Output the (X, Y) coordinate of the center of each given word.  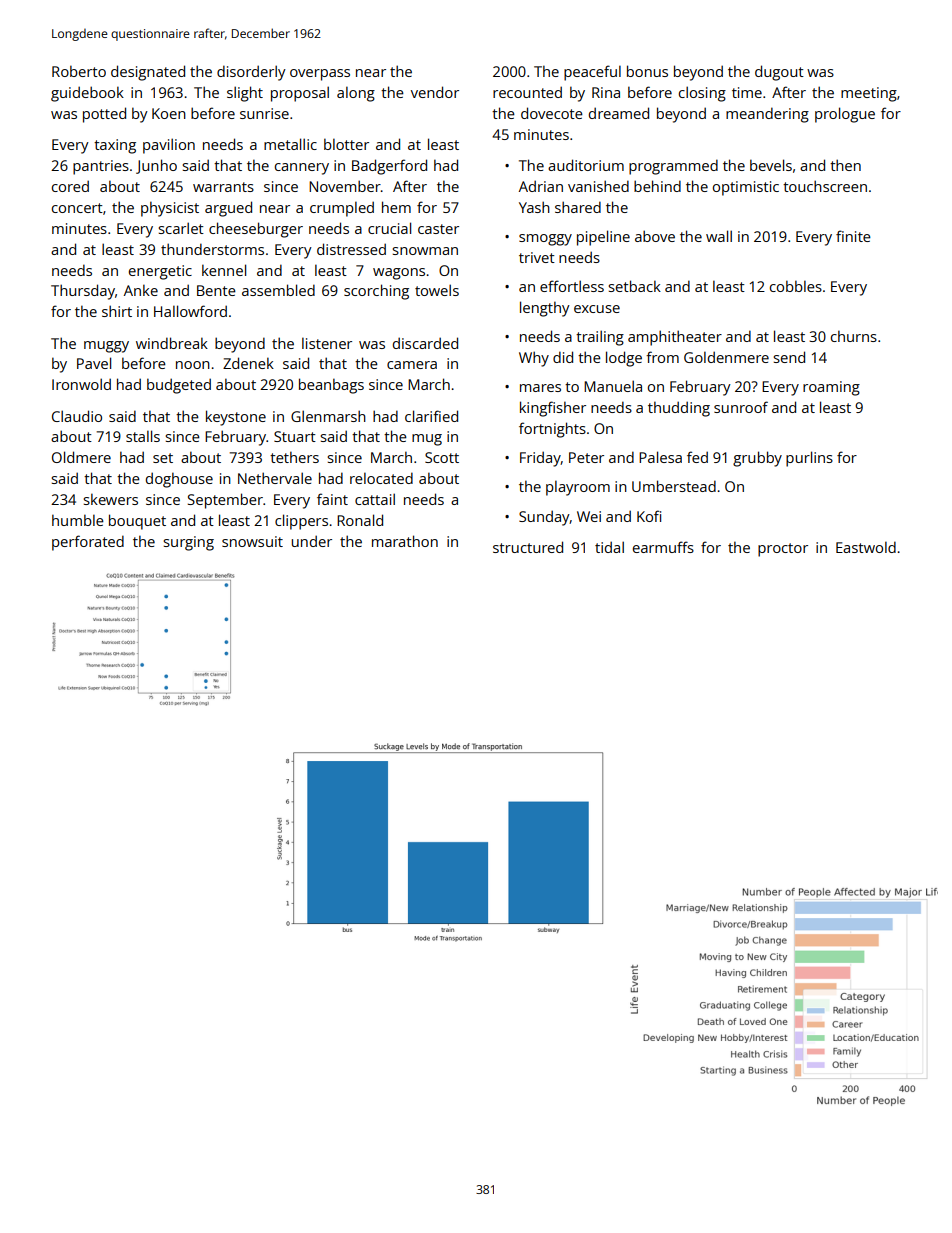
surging (188, 543)
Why (534, 359)
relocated (381, 478)
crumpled (342, 209)
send (789, 357)
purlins (809, 459)
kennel (224, 270)
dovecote (552, 113)
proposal (300, 94)
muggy (106, 347)
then (845, 165)
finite (853, 236)
